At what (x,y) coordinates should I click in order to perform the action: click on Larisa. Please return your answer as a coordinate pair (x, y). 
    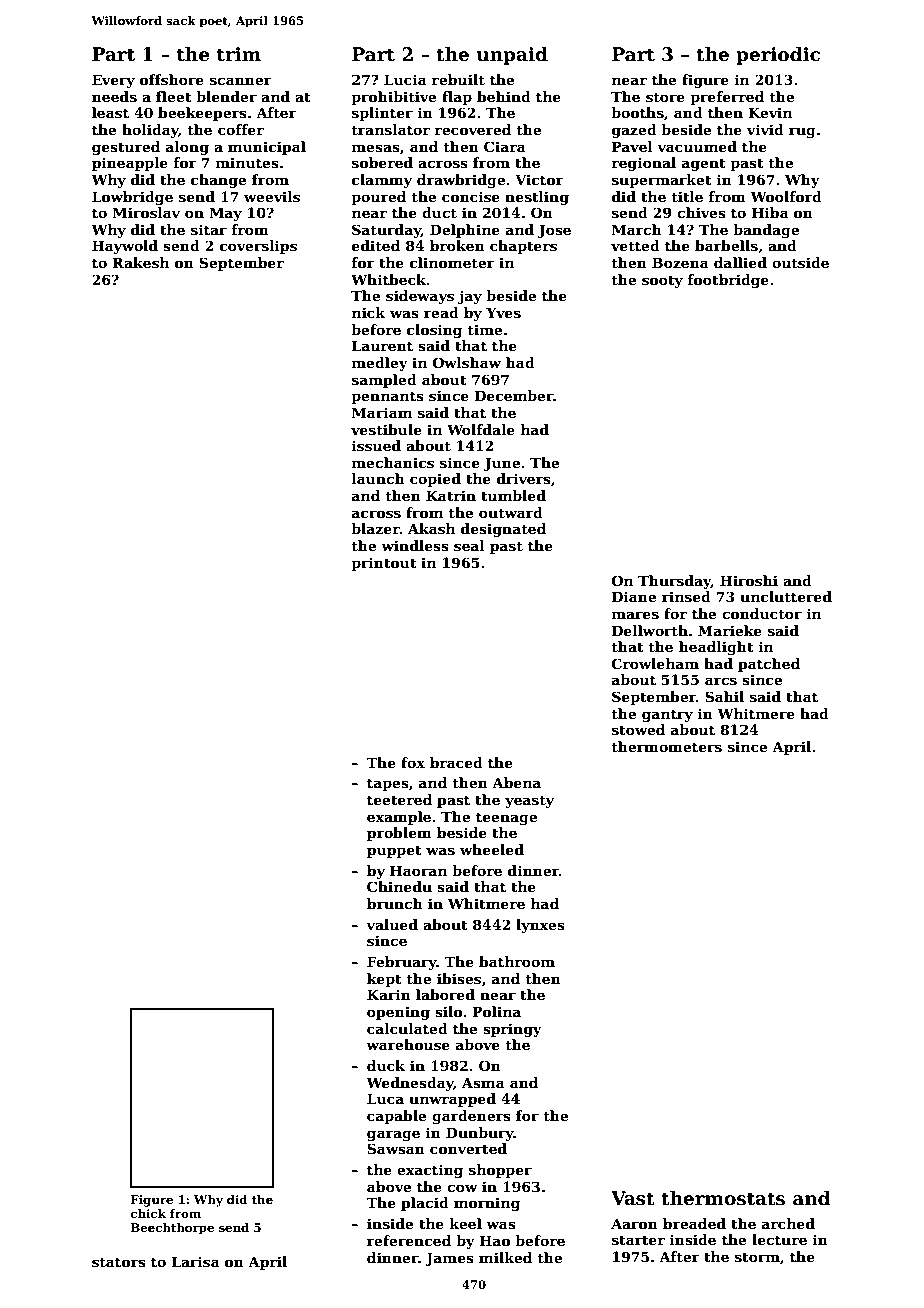
    Looking at the image, I should click on (196, 1261).
